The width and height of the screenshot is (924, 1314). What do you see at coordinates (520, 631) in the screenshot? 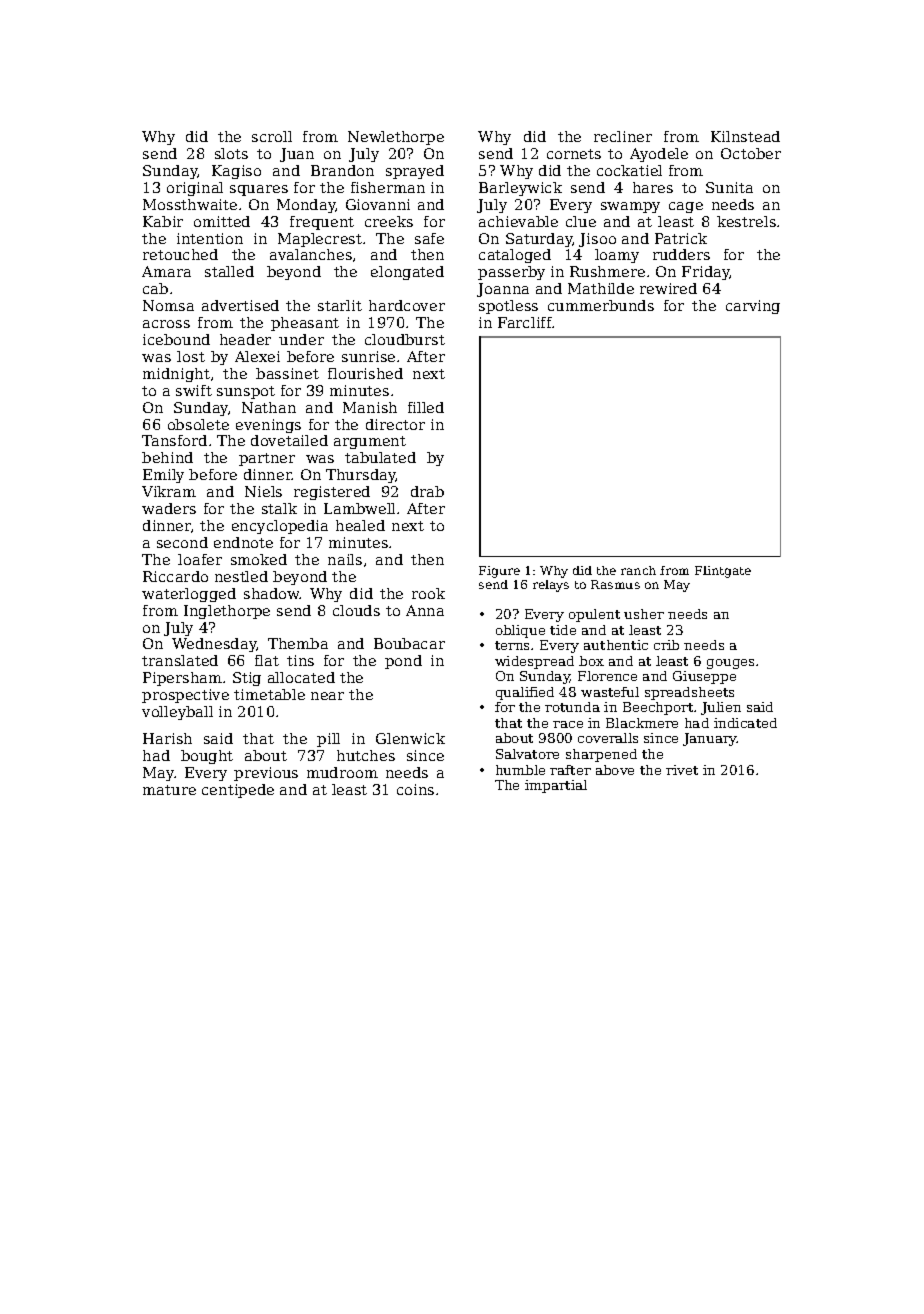
I see `oblique` at bounding box center [520, 631].
